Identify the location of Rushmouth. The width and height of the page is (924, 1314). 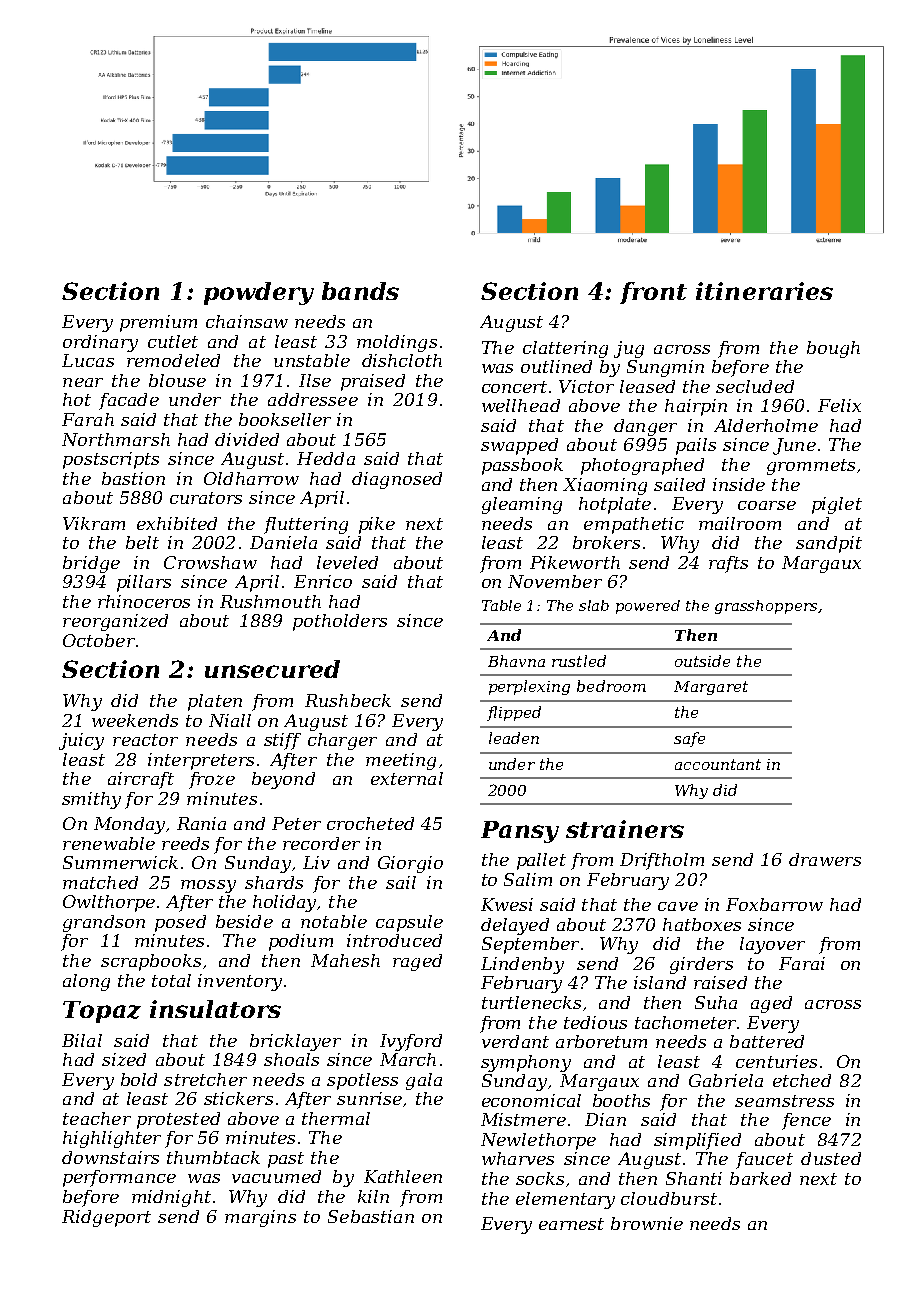
(270, 601).
